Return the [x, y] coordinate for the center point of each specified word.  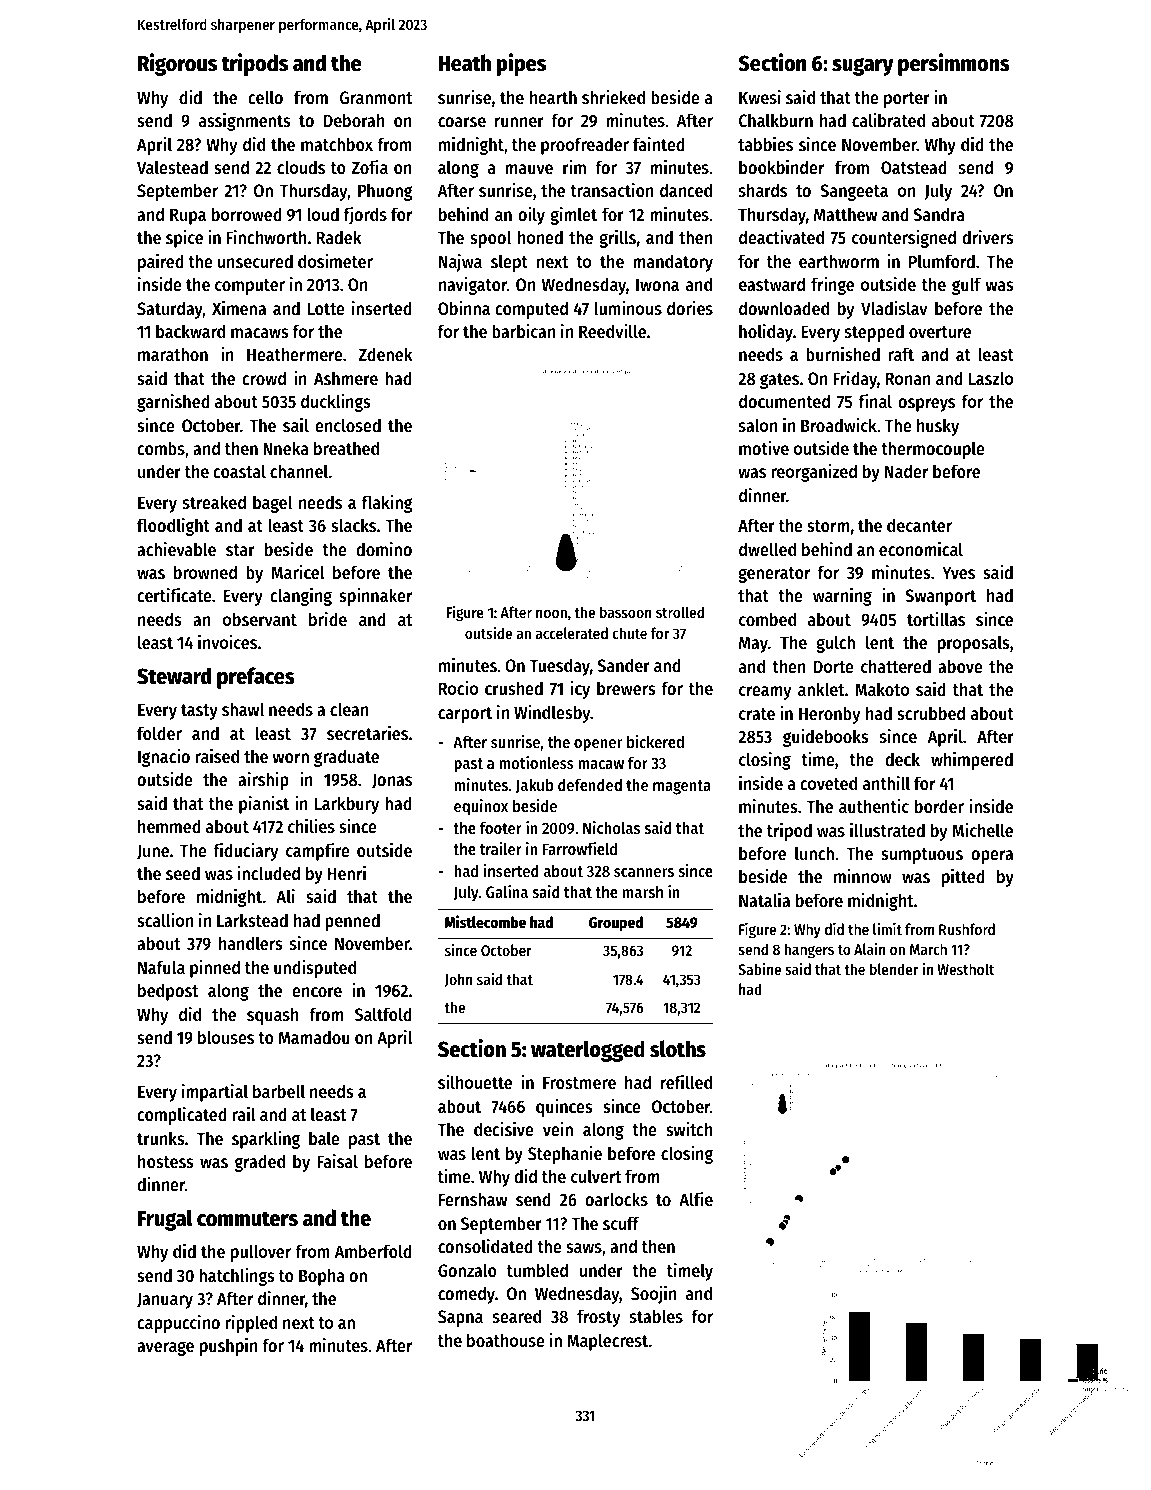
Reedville [612, 331]
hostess [166, 1161]
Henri [347, 873]
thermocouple [933, 450]
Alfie [696, 1199]
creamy [765, 693]
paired [161, 263]
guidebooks [826, 738]
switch [689, 1129]
